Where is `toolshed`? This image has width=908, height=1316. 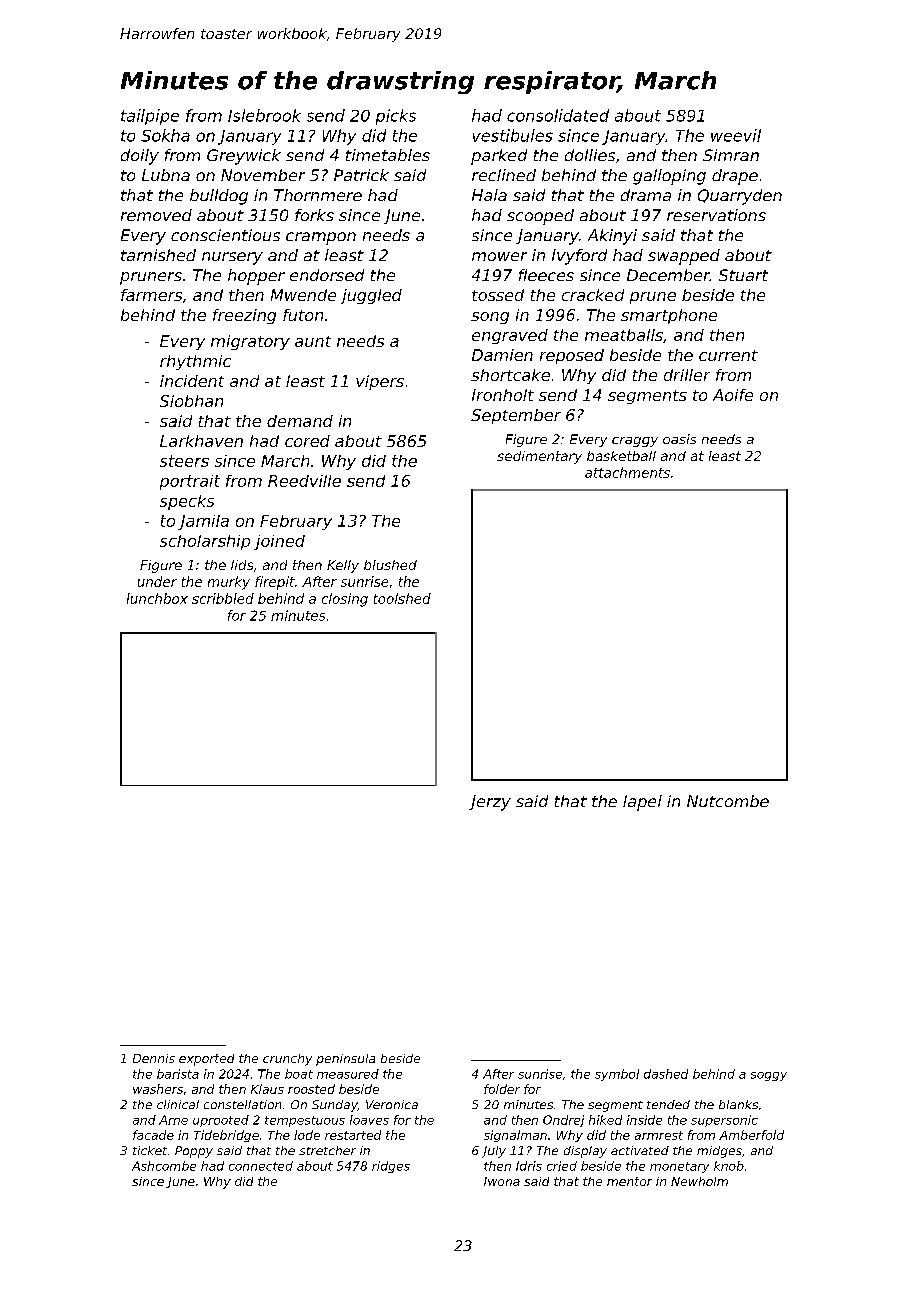
toolshed is located at coordinates (402, 598).
